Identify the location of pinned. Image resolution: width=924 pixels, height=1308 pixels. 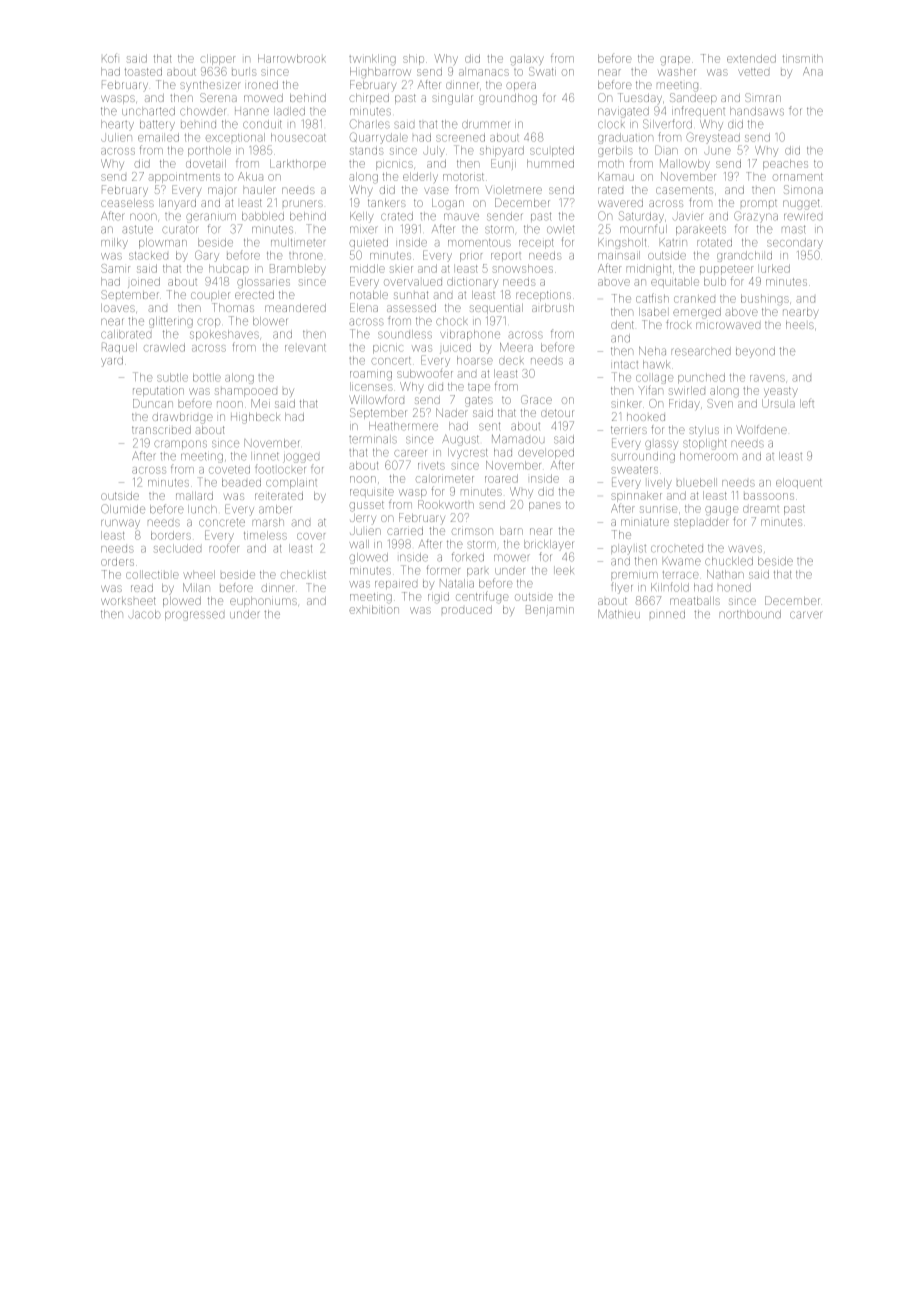
(667, 614).
